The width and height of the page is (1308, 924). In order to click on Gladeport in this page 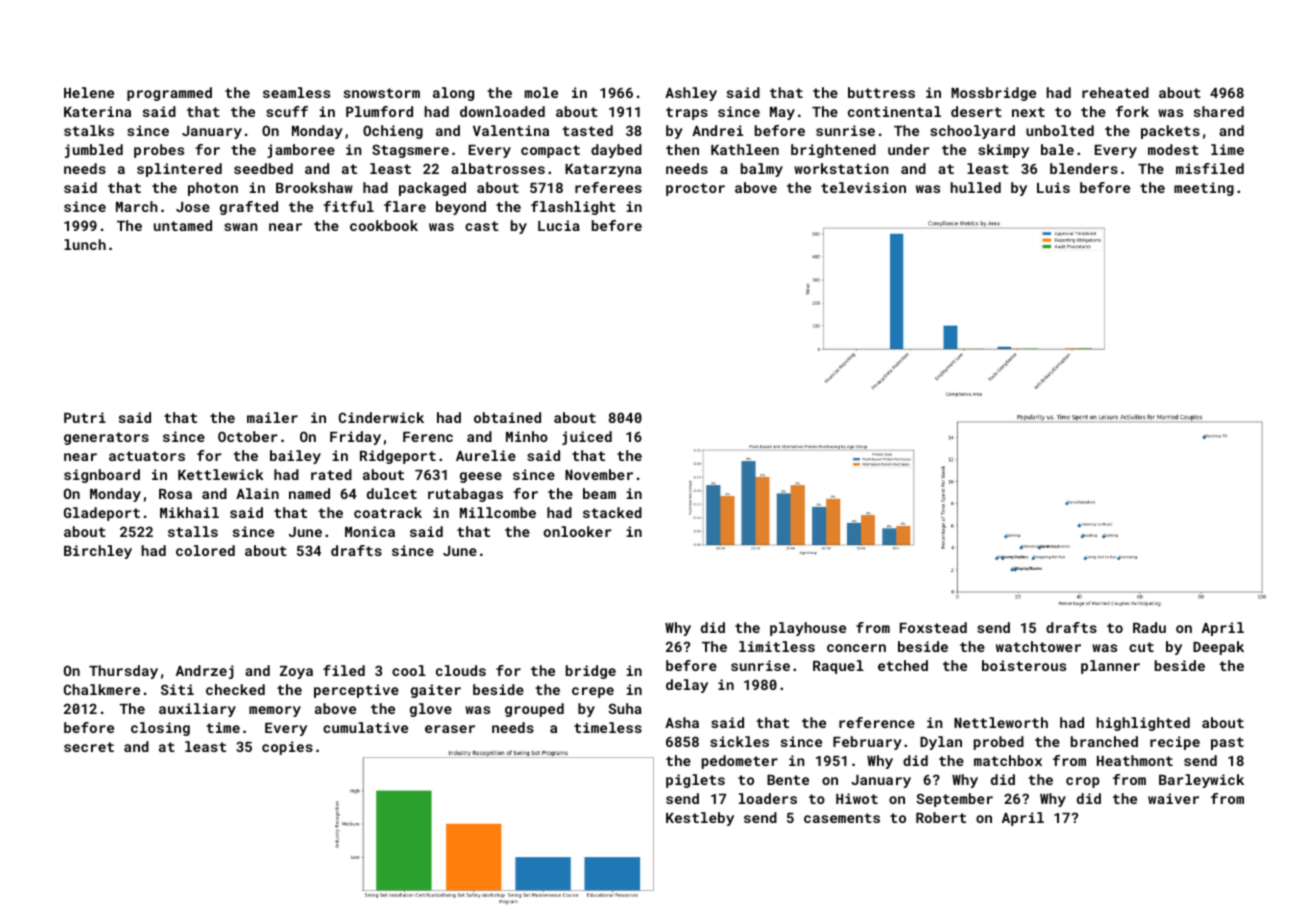, I will do `click(102, 514)`.
